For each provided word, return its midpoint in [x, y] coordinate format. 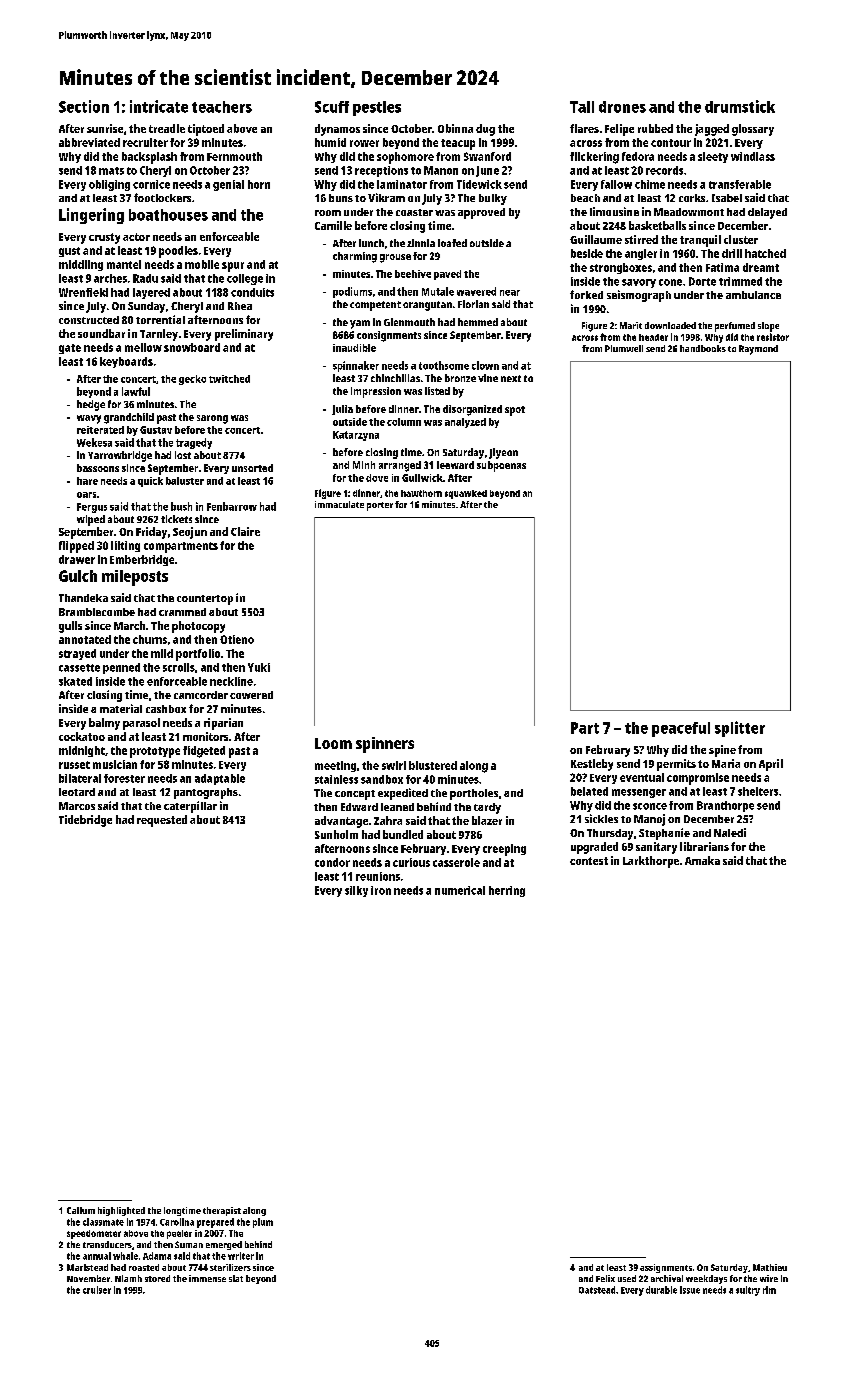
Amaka [702, 860]
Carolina [177, 1222]
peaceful [681, 729]
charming [355, 257]
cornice [151, 184]
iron [381, 890]
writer [241, 1256]
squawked [466, 494]
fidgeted [204, 752]
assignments [666, 1268]
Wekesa [94, 442]
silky [356, 891]
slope [768, 327]
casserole [456, 862]
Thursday [610, 834]
